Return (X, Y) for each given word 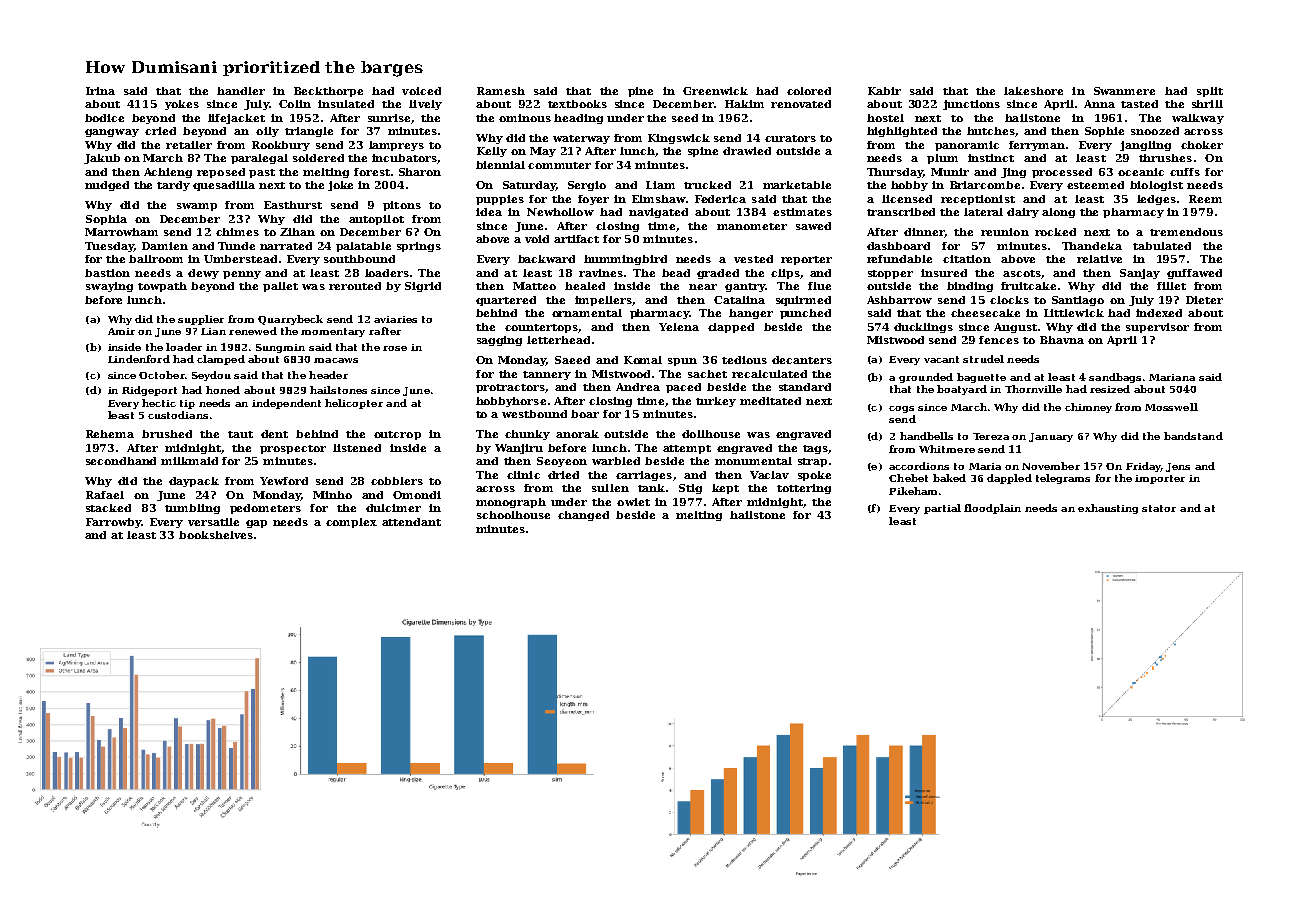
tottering (804, 489)
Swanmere (1124, 91)
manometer (752, 226)
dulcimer (393, 508)
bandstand (1193, 436)
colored (809, 91)
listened (357, 448)
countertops (541, 328)
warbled (616, 461)
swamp (197, 207)
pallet (280, 287)
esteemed (1095, 185)
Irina (100, 91)
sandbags (1115, 378)
